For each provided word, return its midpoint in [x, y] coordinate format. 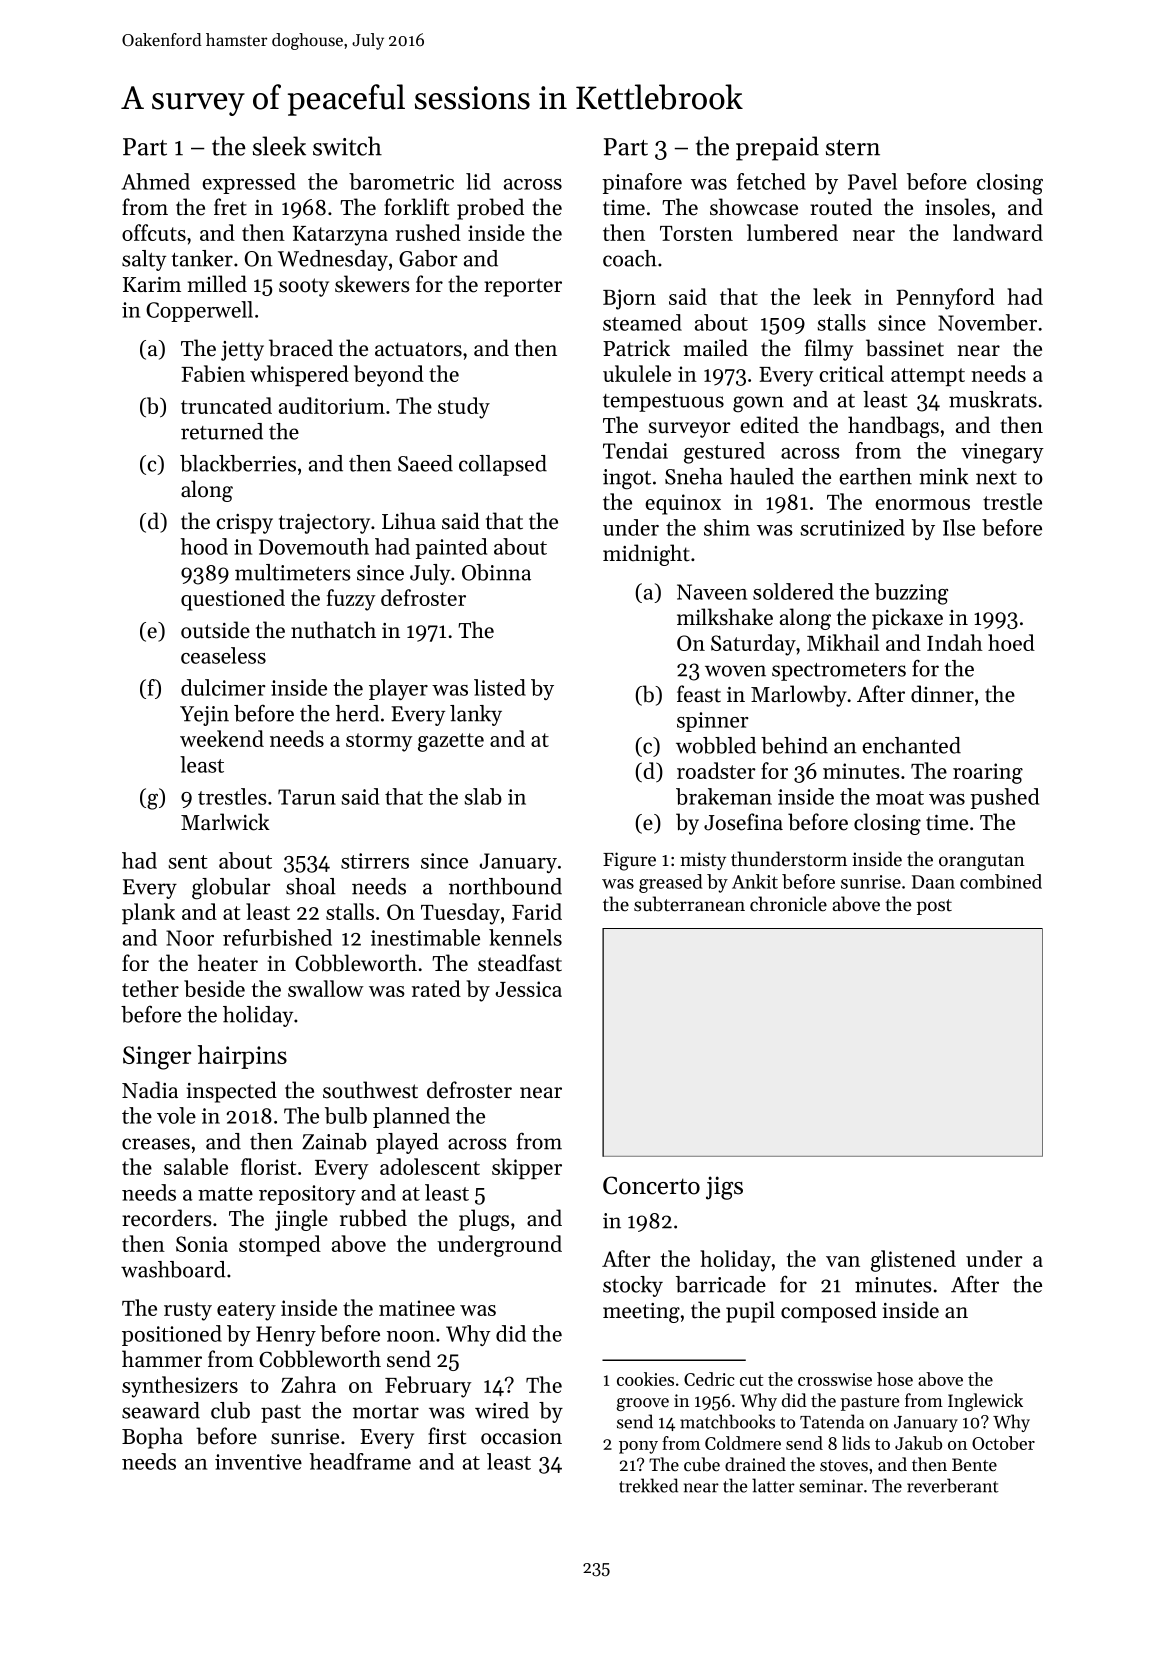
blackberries [238, 463]
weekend [222, 738]
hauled [762, 476]
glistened [913, 1261]
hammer [162, 1359]
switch [347, 146]
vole [176, 1115]
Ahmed [156, 181]
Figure [629, 861]
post [934, 907]
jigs [724, 1188]
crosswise [835, 1379]
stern [853, 148]
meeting [641, 1313]
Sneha [694, 476]
